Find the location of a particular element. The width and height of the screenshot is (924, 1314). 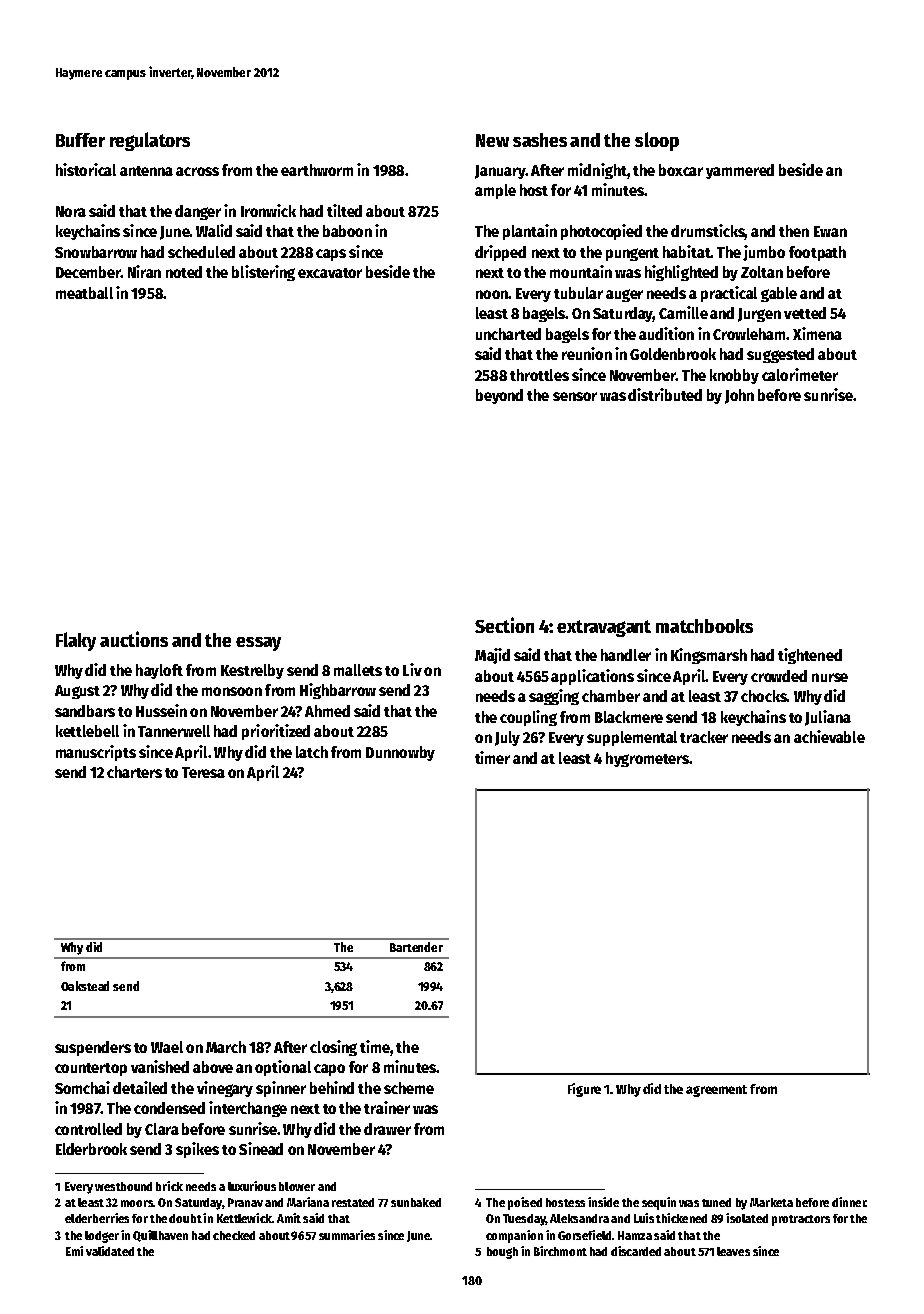

earthworm is located at coordinates (317, 170).
